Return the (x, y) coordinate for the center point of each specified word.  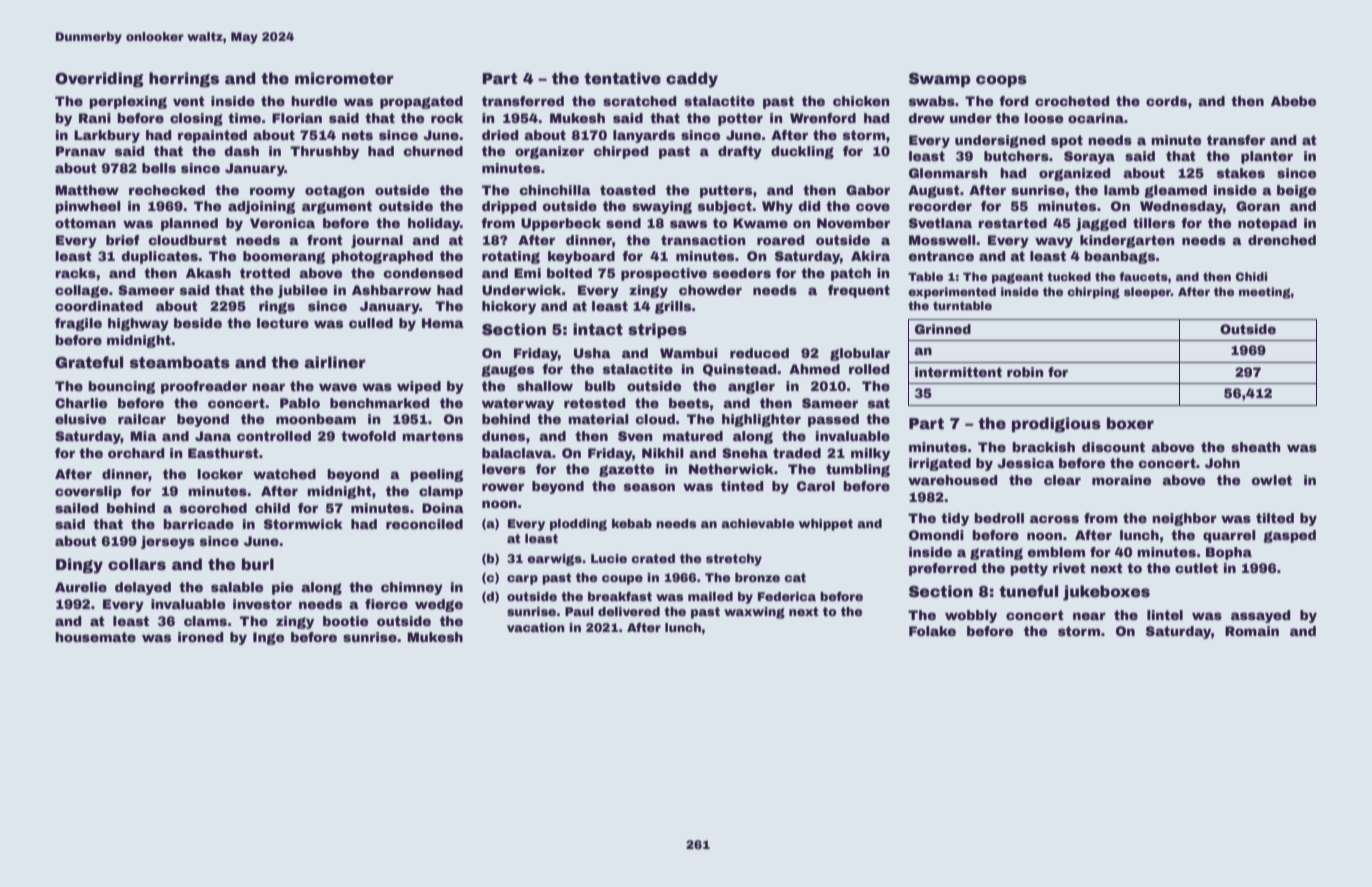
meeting (1265, 293)
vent (189, 101)
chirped (621, 152)
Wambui (689, 353)
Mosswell (942, 240)
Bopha (1229, 553)
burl (258, 564)
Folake (932, 631)
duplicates (159, 257)
